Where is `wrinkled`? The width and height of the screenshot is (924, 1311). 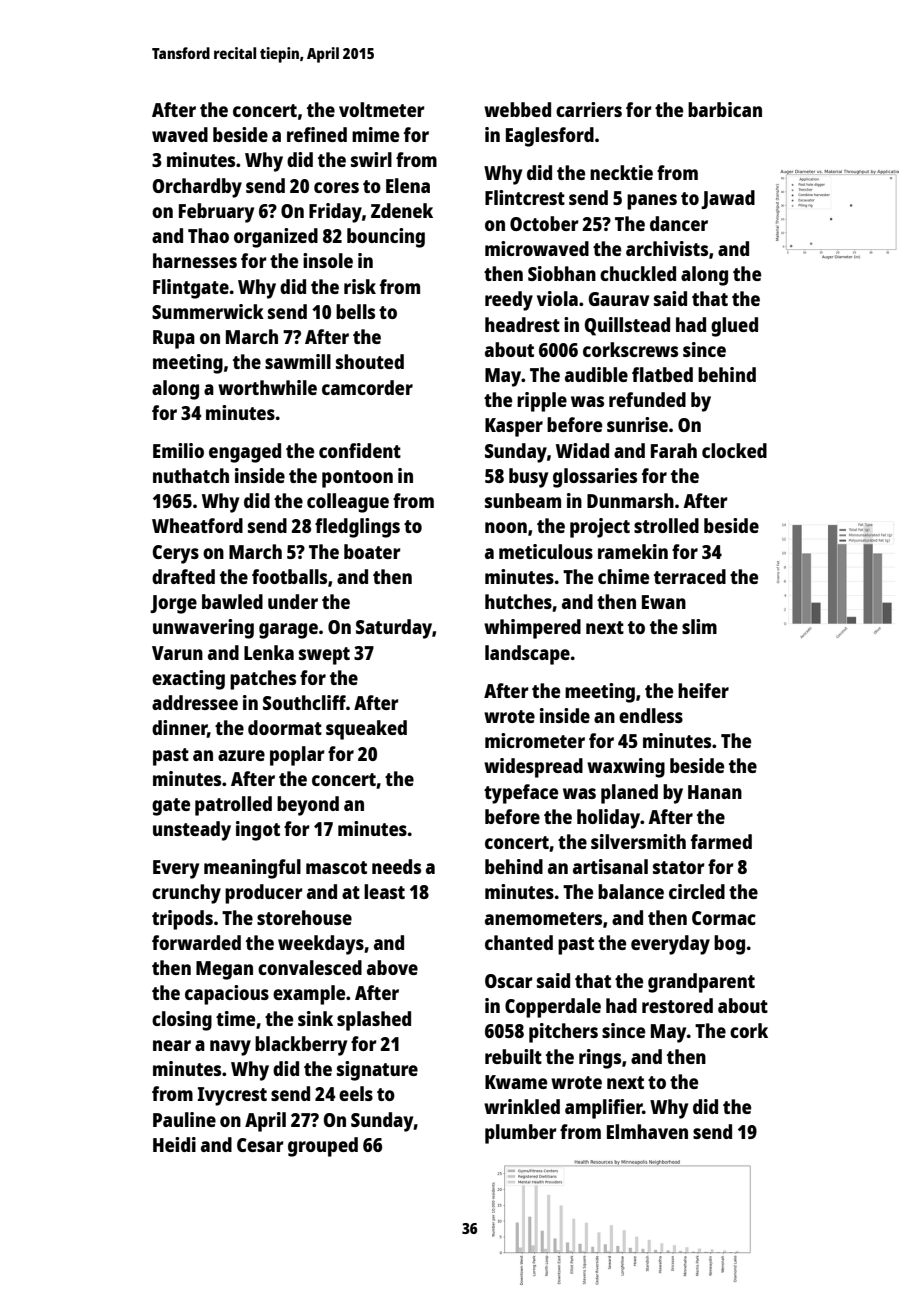
wrinkled is located at coordinates (522, 1106).
